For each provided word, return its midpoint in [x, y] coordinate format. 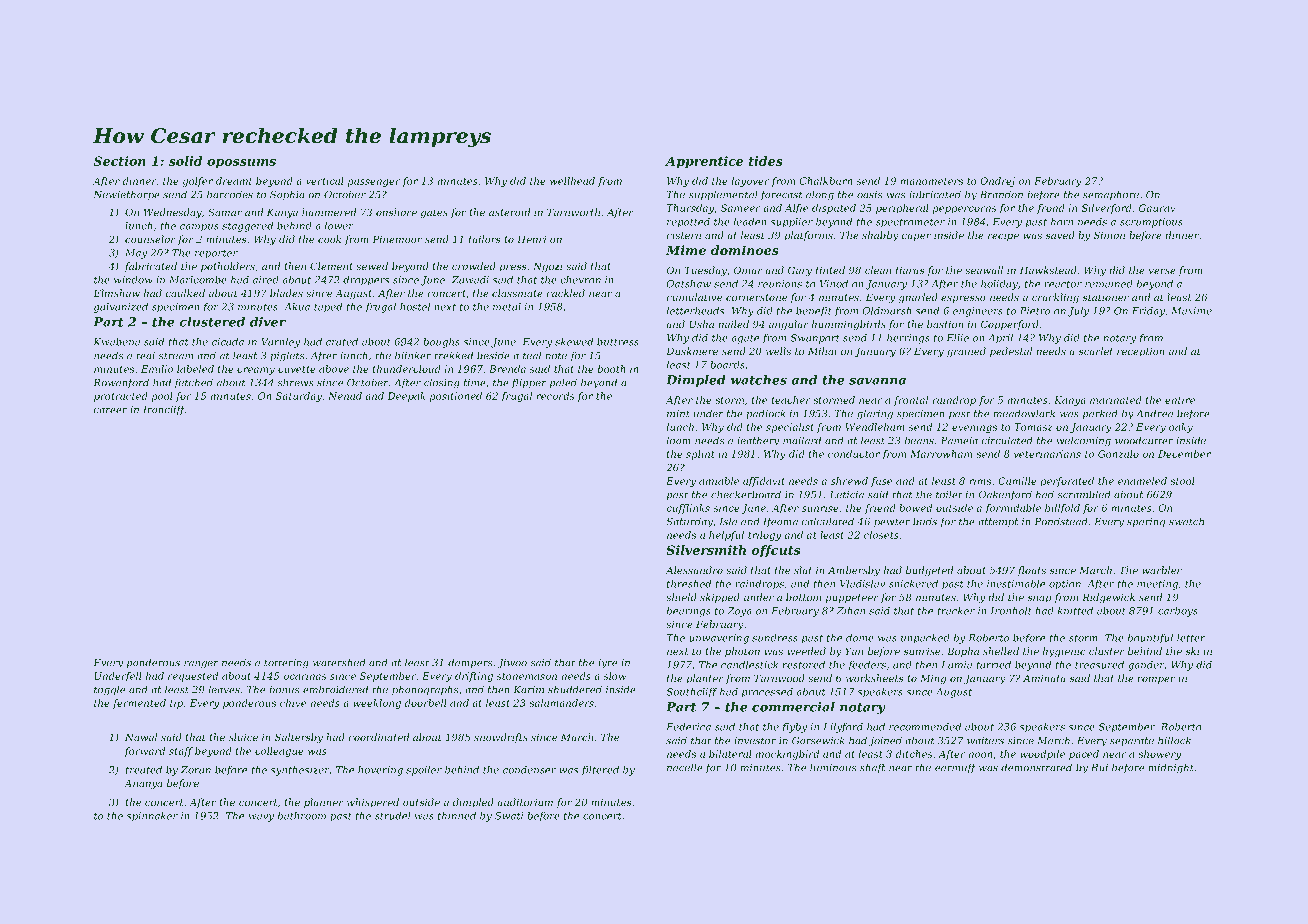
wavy [261, 818]
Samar [225, 212]
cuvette [297, 369]
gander [1146, 666]
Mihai [822, 351]
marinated [1116, 400]
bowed [915, 508]
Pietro [1035, 311]
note [556, 356]
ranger [201, 665]
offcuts [776, 551]
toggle [109, 690]
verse [1162, 271]
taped [328, 308]
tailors [484, 239]
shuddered [575, 689]
